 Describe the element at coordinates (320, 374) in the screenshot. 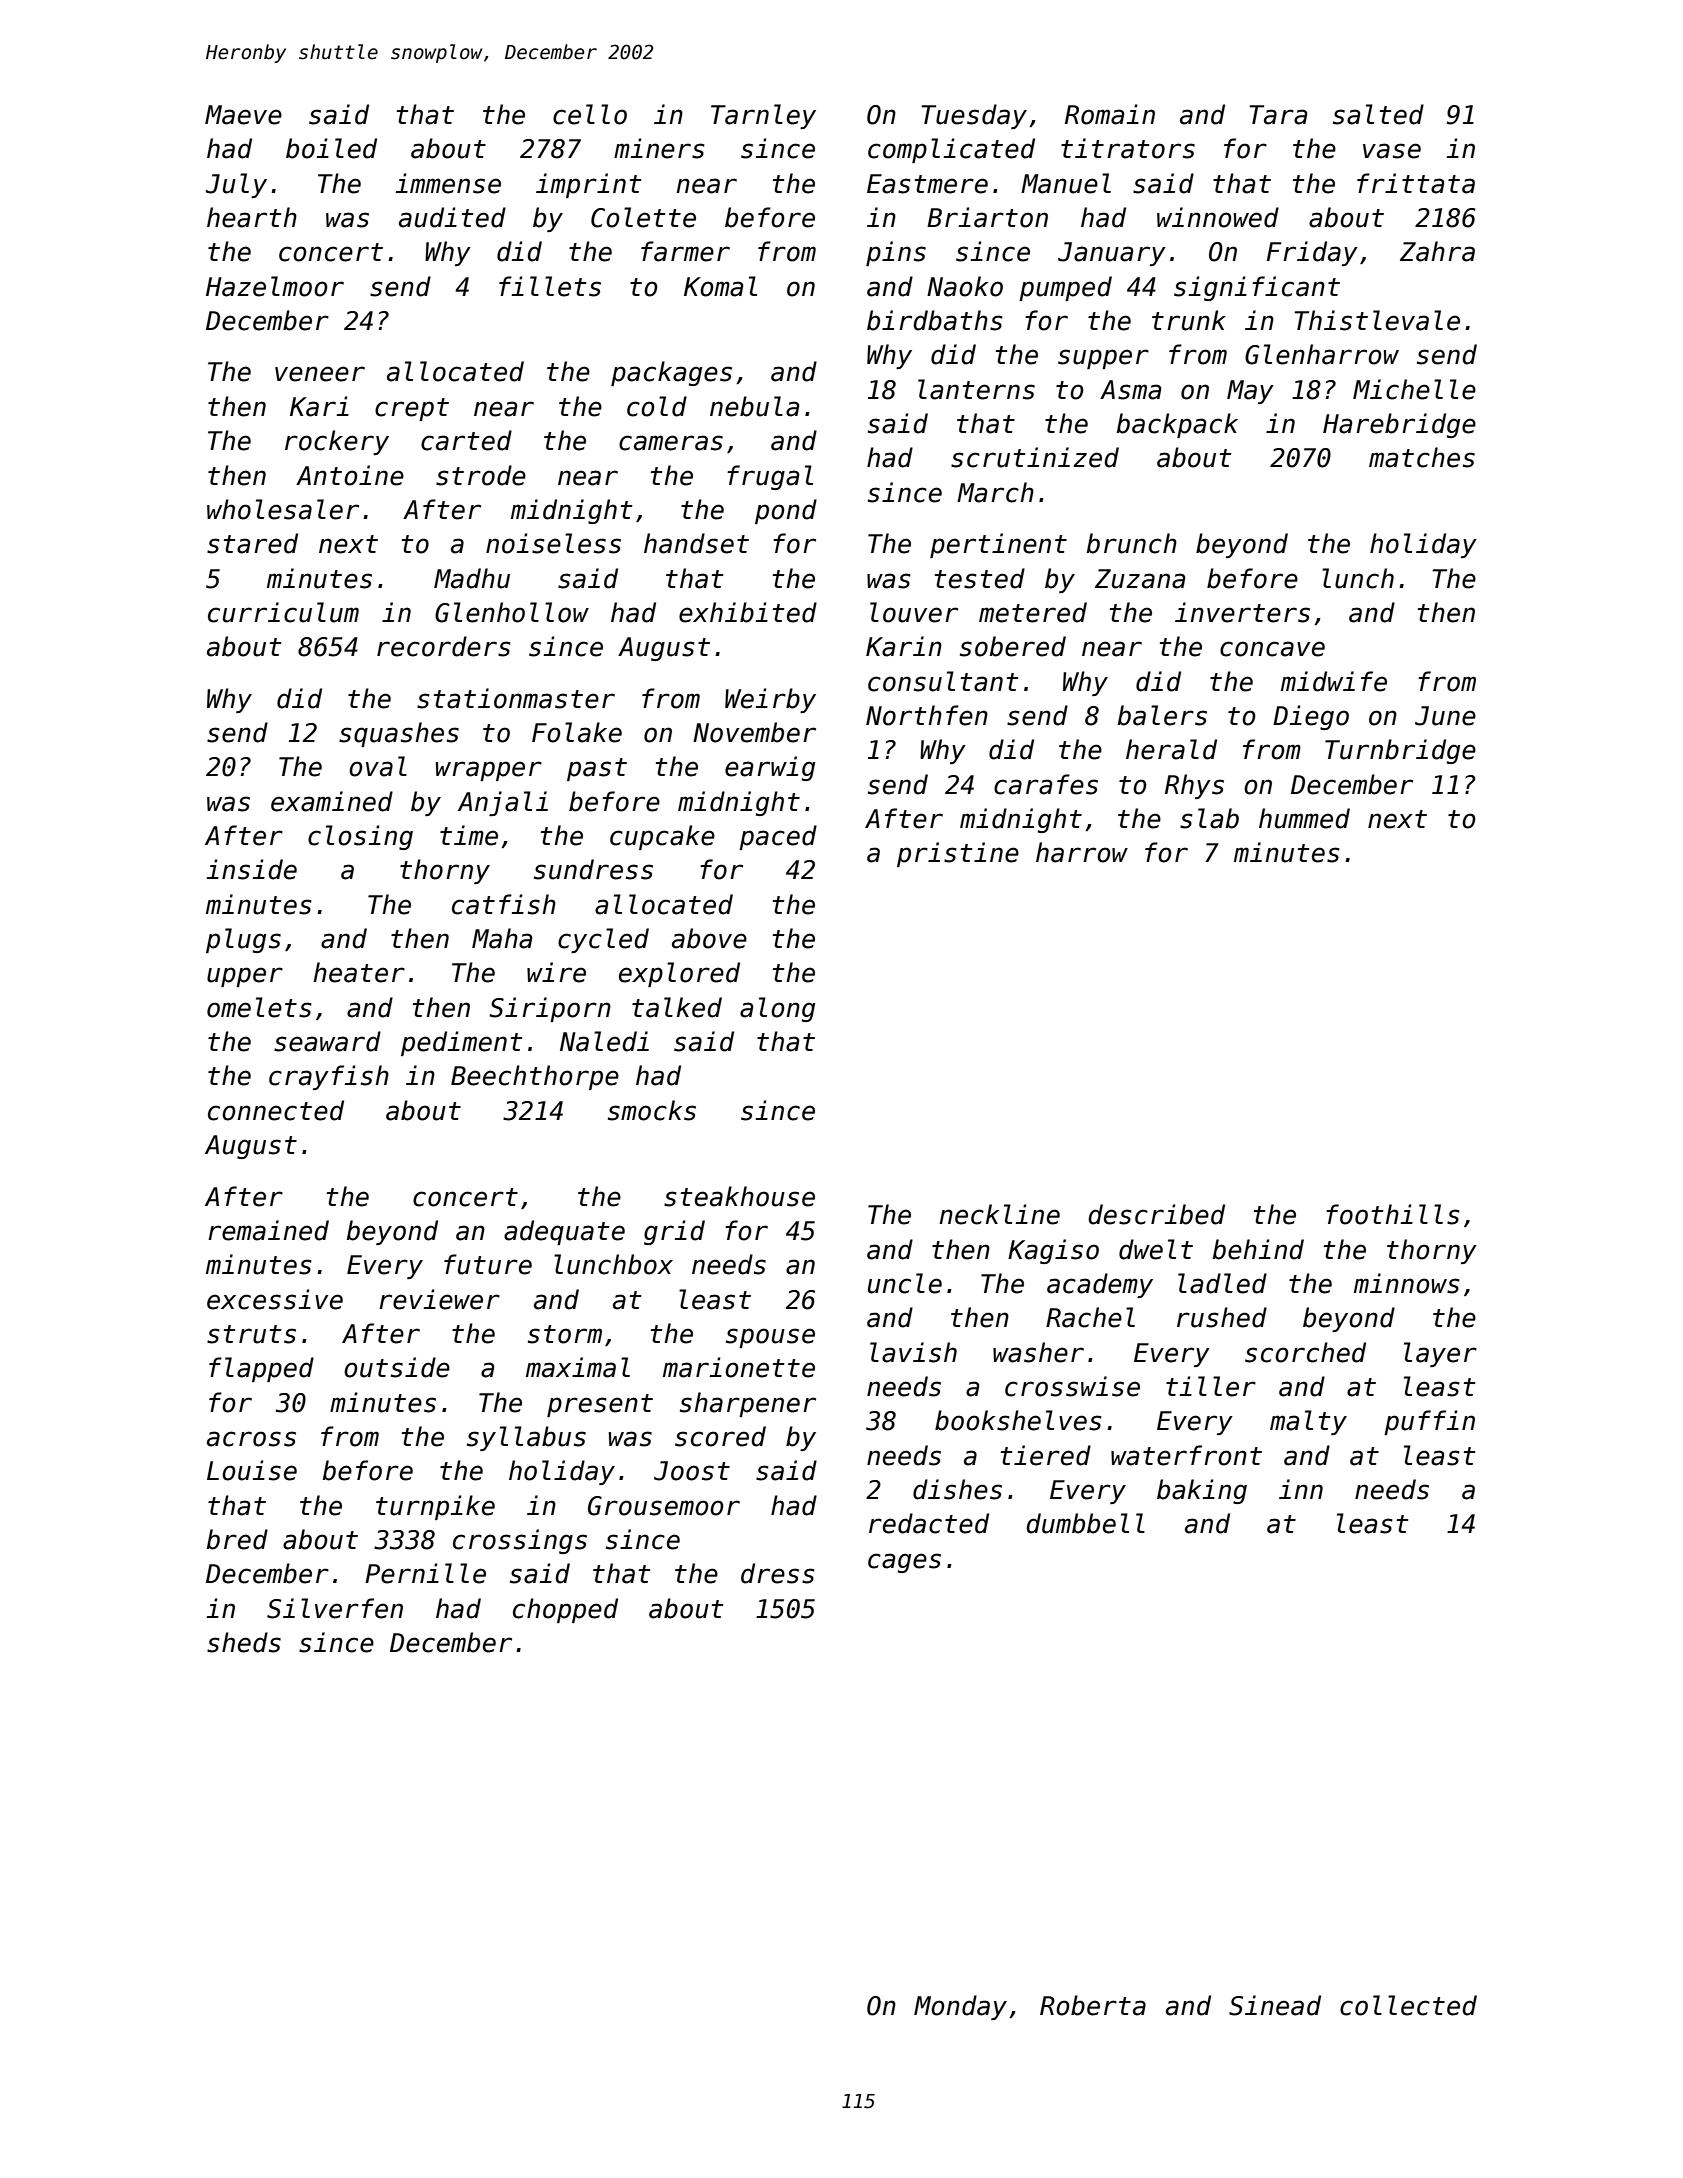

I see `veneer` at that location.
